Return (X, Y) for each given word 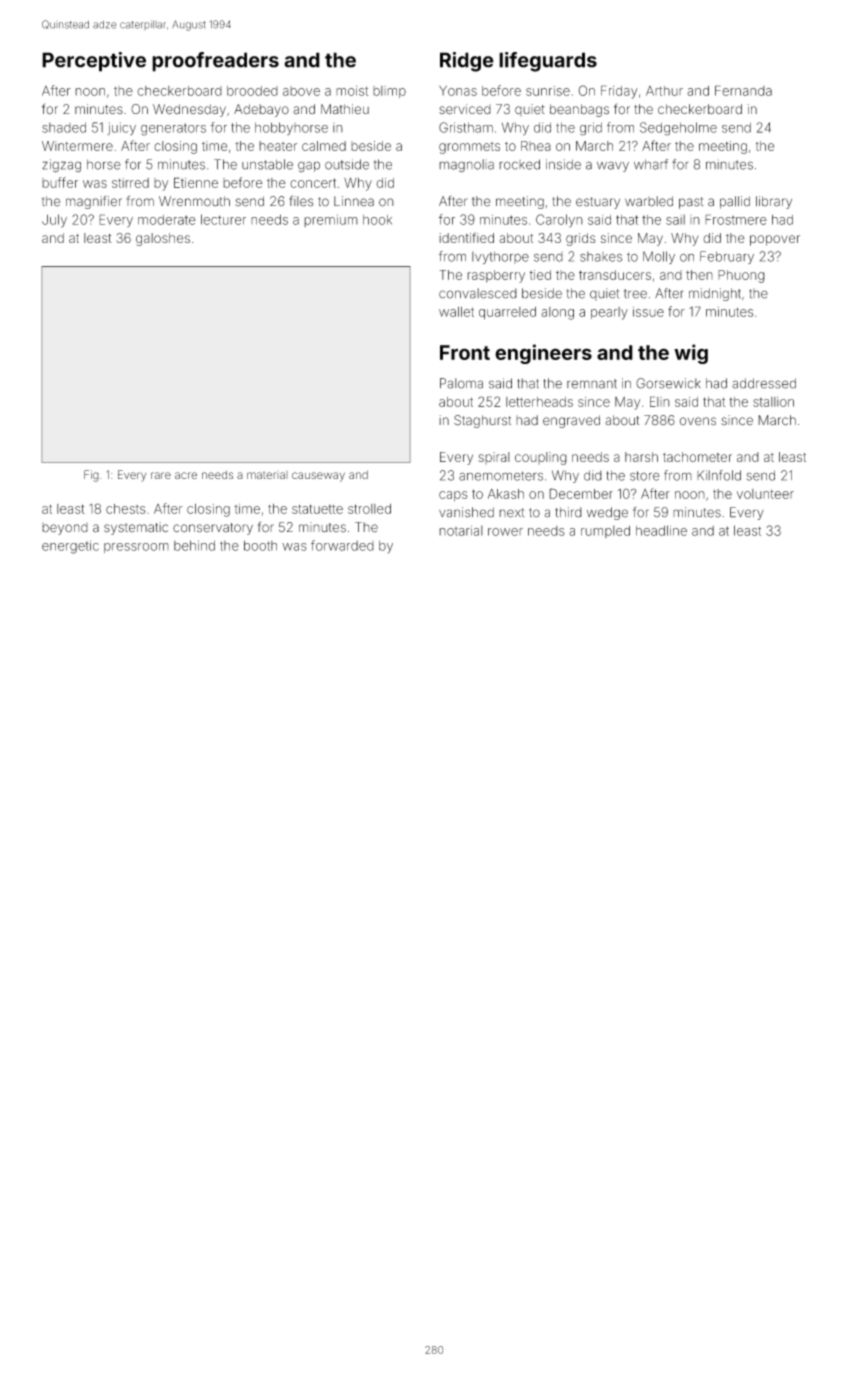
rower (505, 532)
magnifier (94, 202)
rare (161, 475)
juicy (122, 128)
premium (331, 221)
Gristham (466, 127)
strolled (369, 509)
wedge (607, 513)
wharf (651, 164)
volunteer (765, 494)
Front (465, 352)
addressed (764, 383)
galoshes (163, 239)
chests (126, 509)
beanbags (579, 110)
